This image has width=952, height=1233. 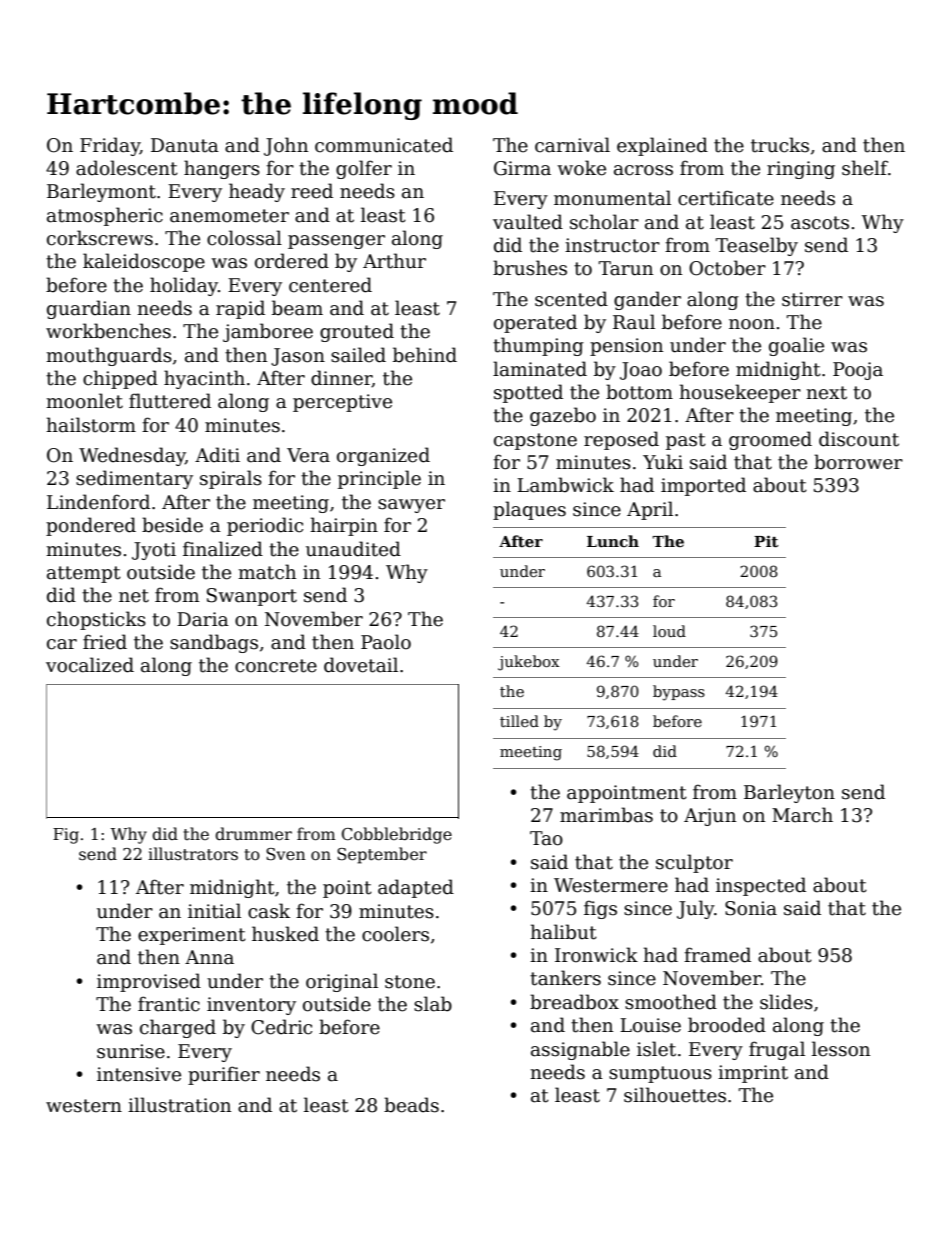 What do you see at coordinates (84, 574) in the image?
I see `attempt` at bounding box center [84, 574].
